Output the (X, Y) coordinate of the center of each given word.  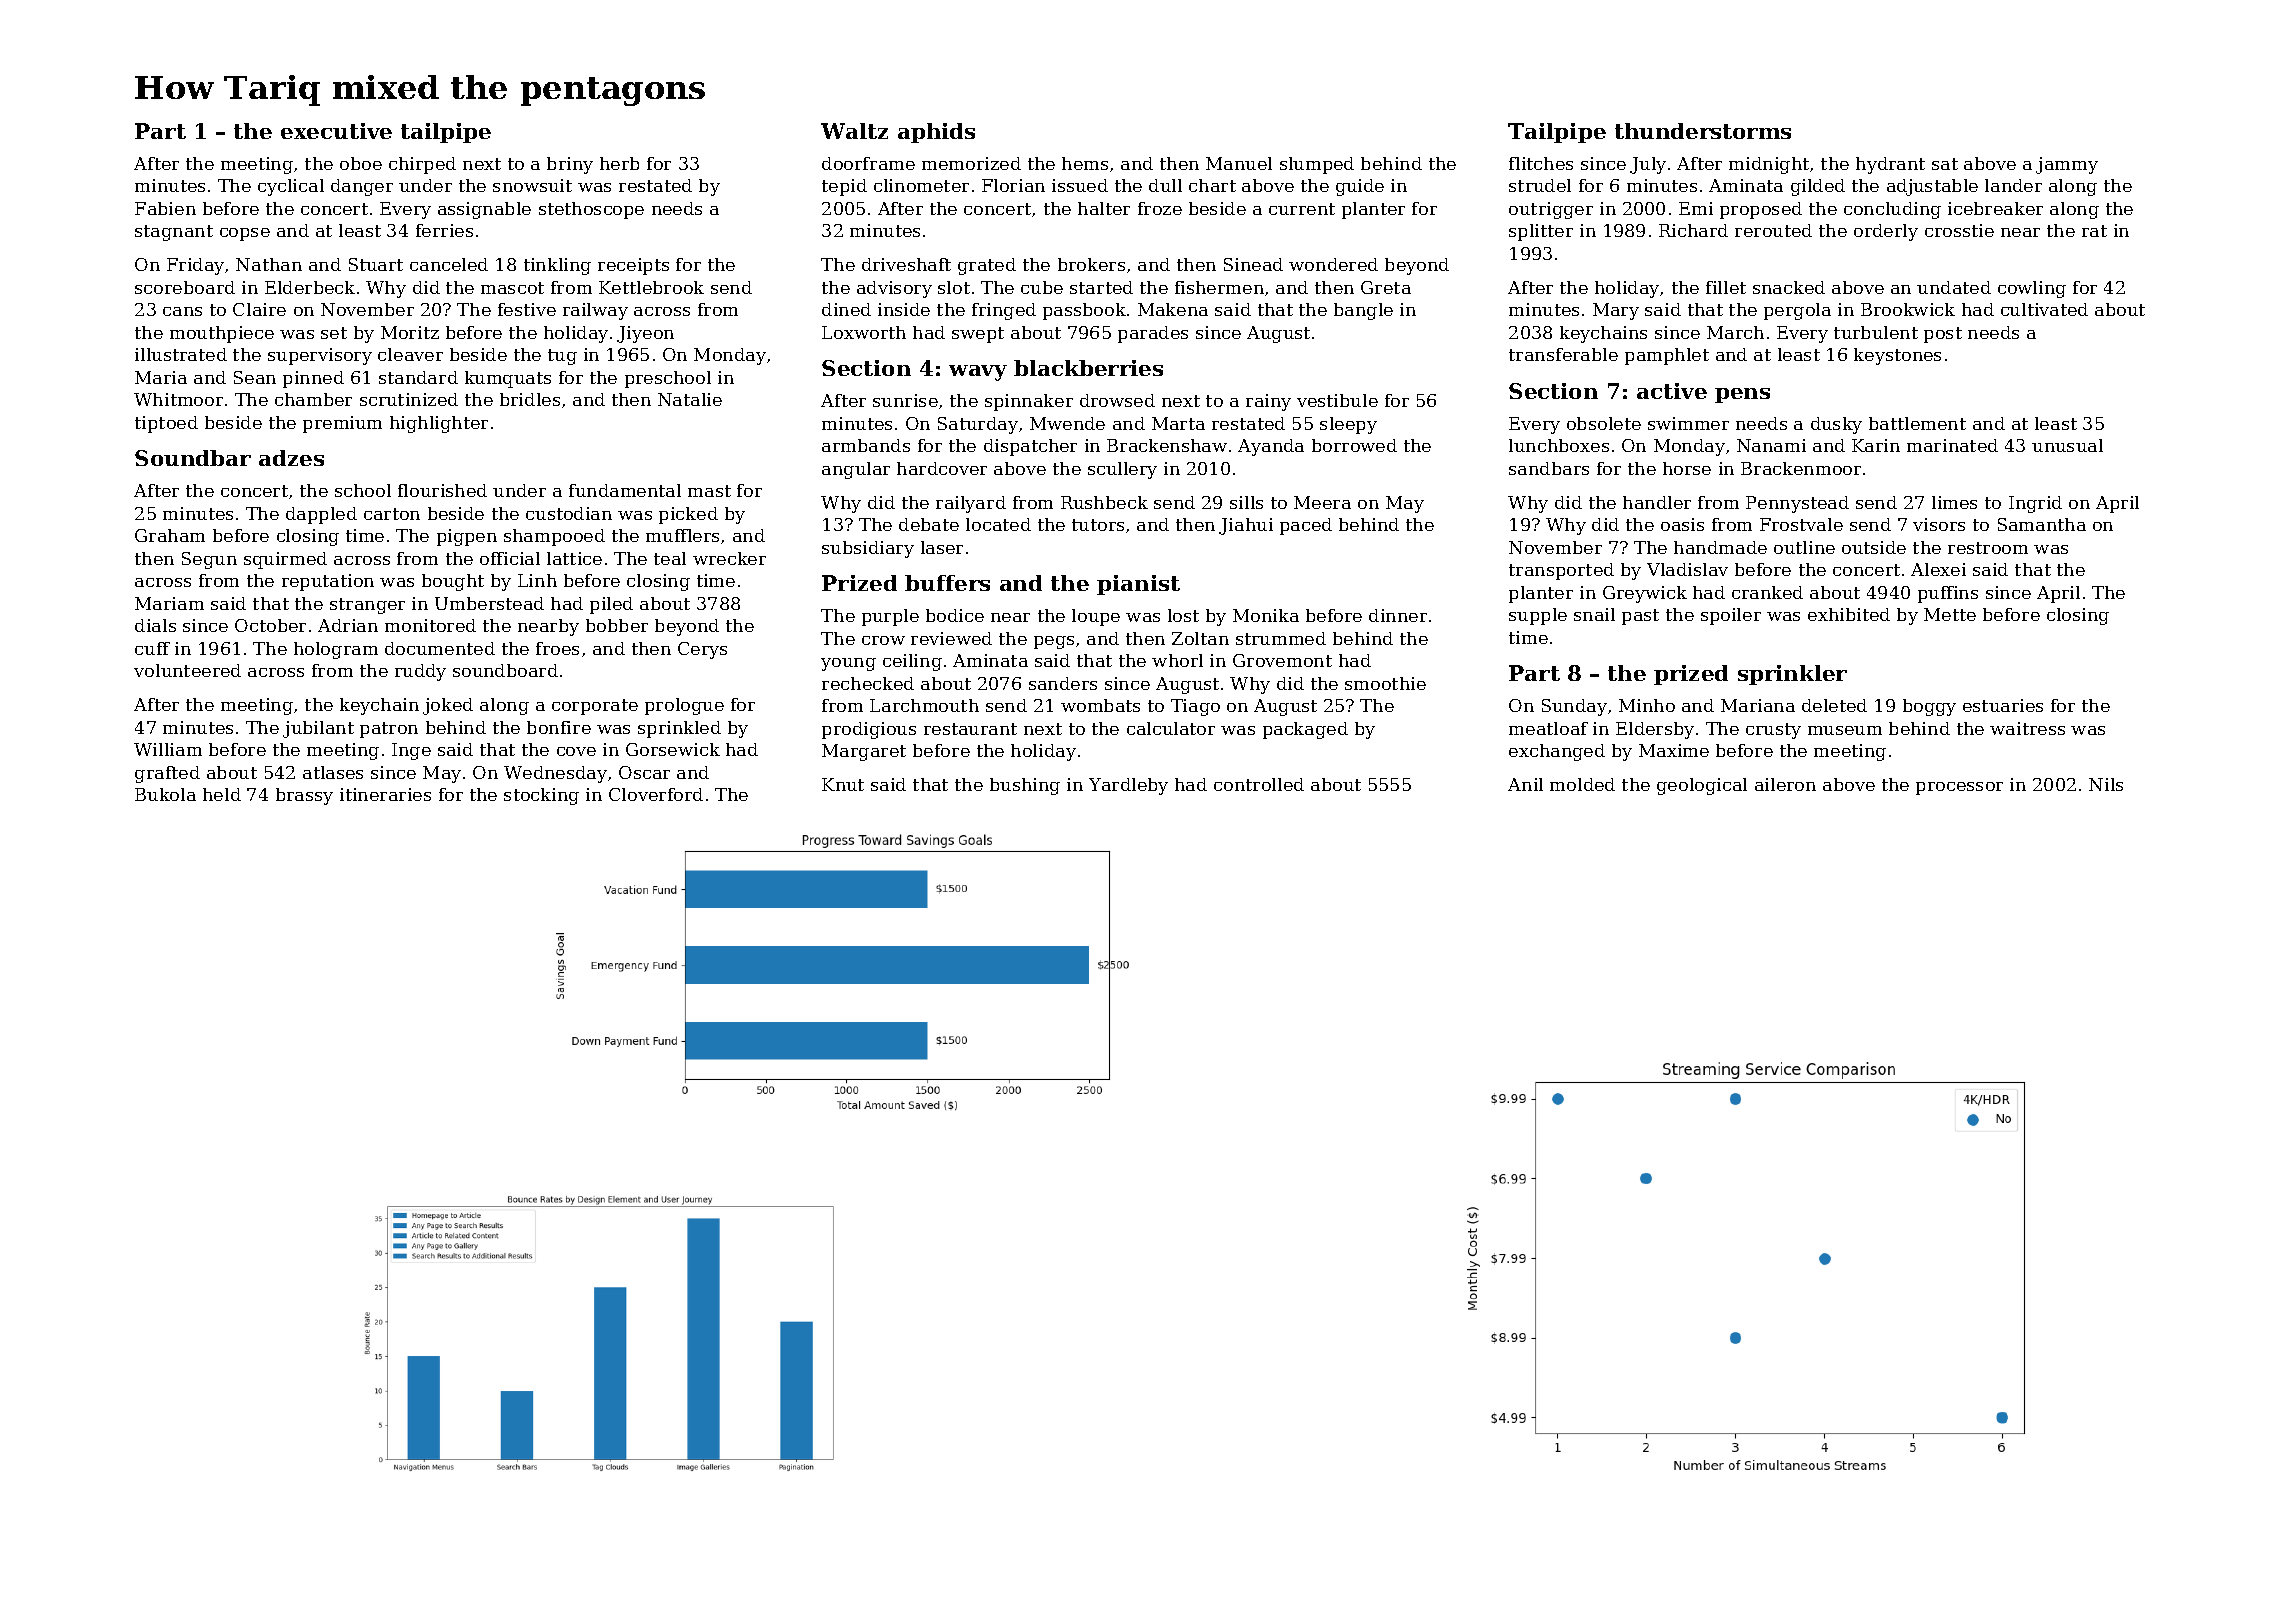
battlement (1917, 423)
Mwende (1067, 423)
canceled (449, 264)
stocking (541, 796)
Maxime (1674, 750)
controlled (1259, 784)
